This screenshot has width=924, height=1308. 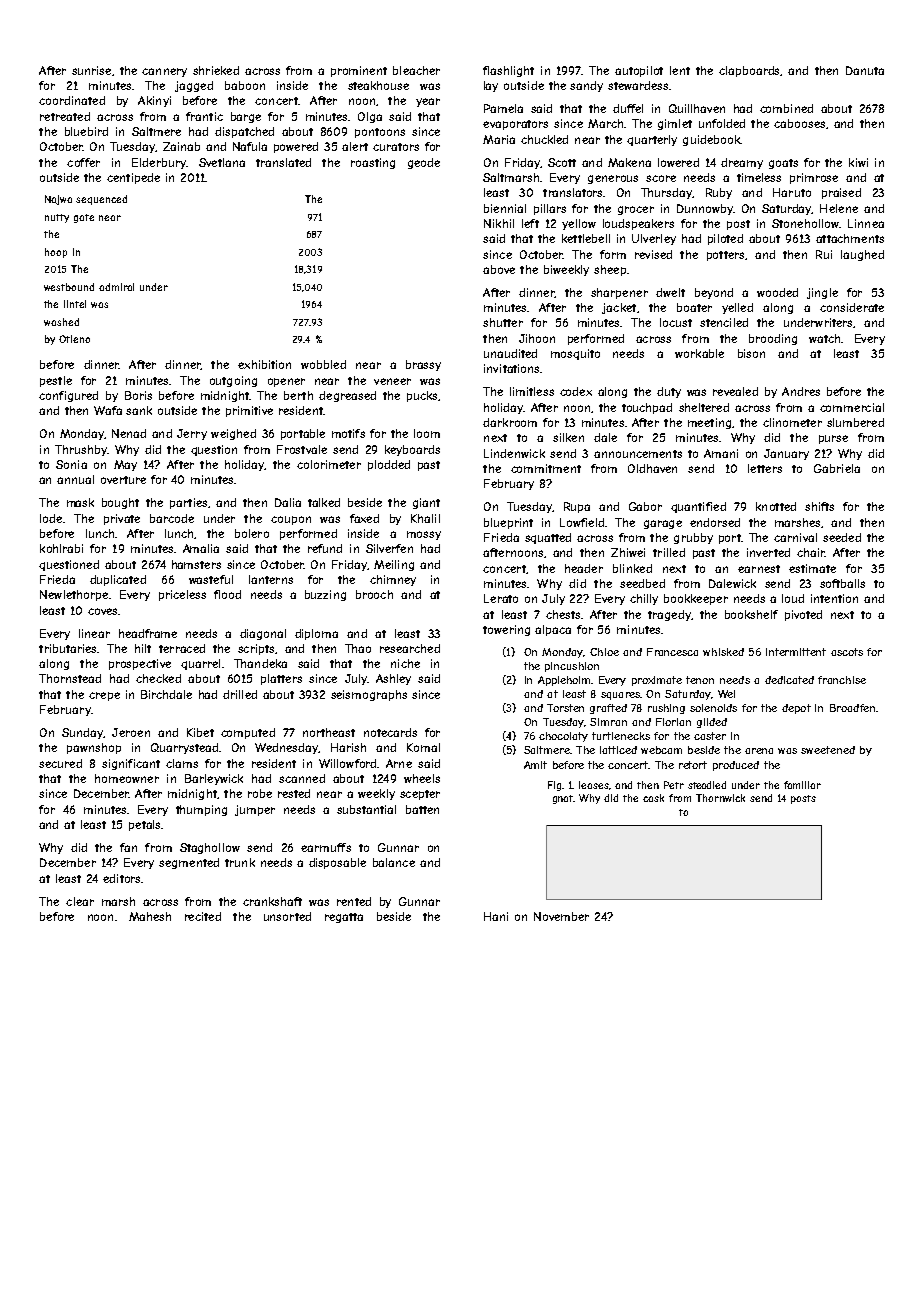 What do you see at coordinates (210, 848) in the screenshot?
I see `Staghollow` at bounding box center [210, 848].
